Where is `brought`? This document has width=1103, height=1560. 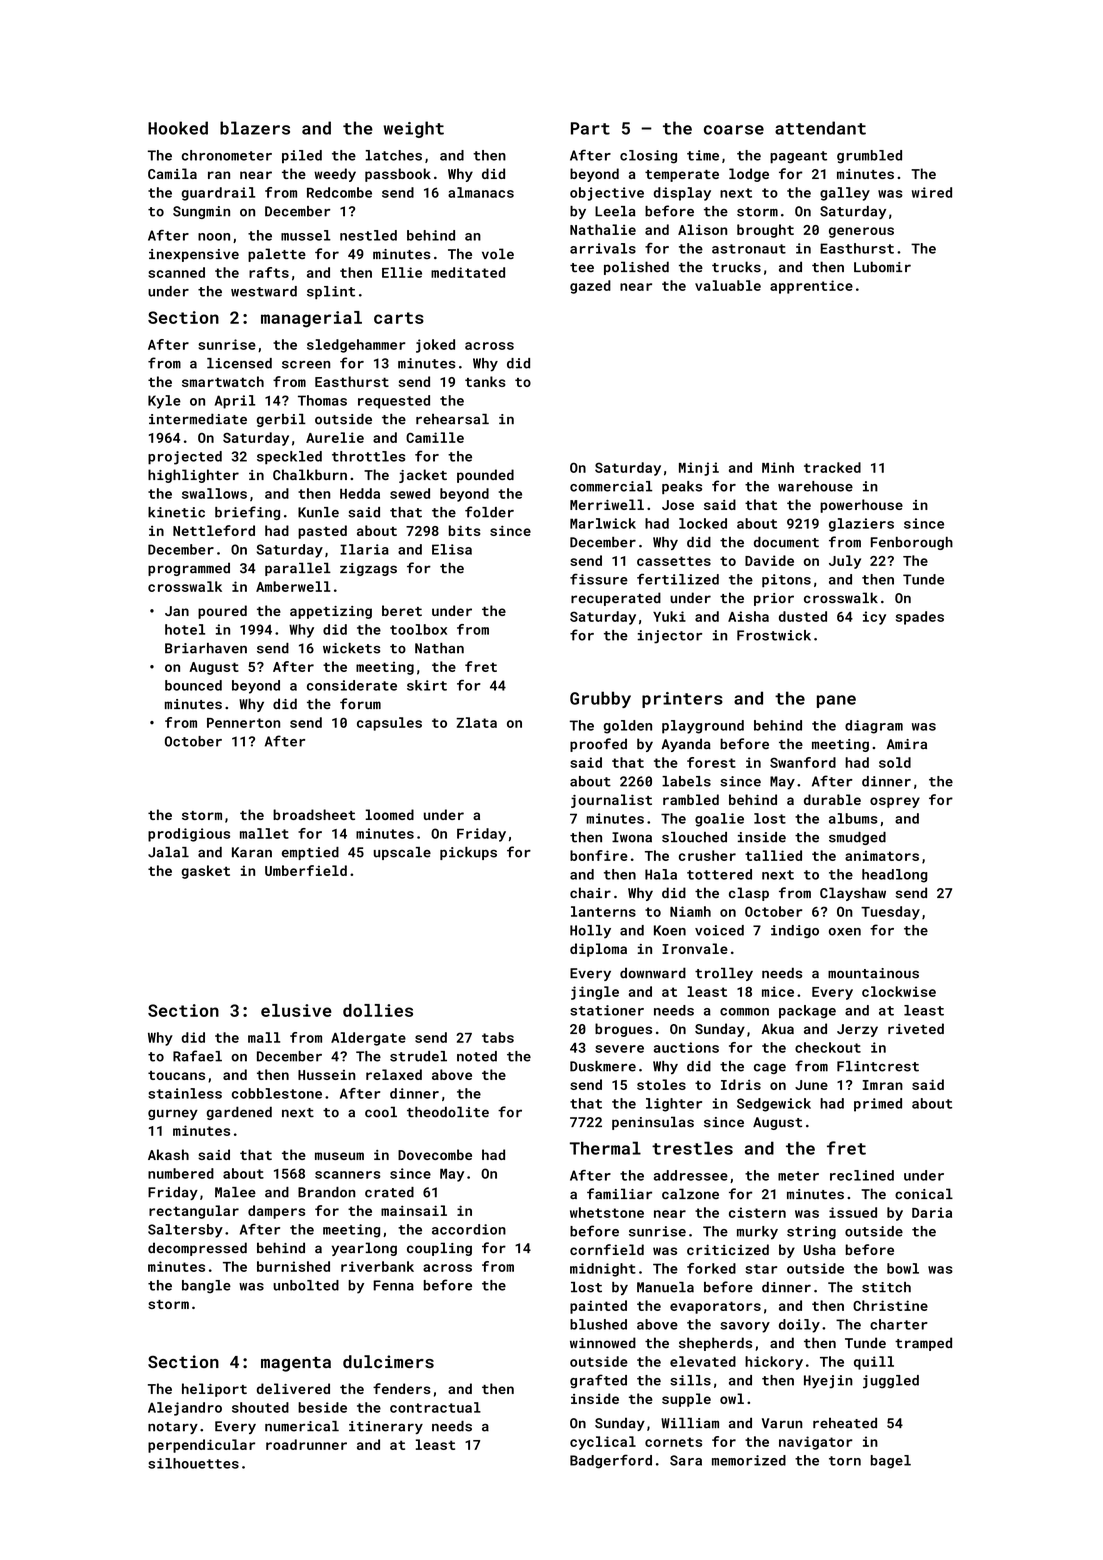
brought is located at coordinates (765, 231).
